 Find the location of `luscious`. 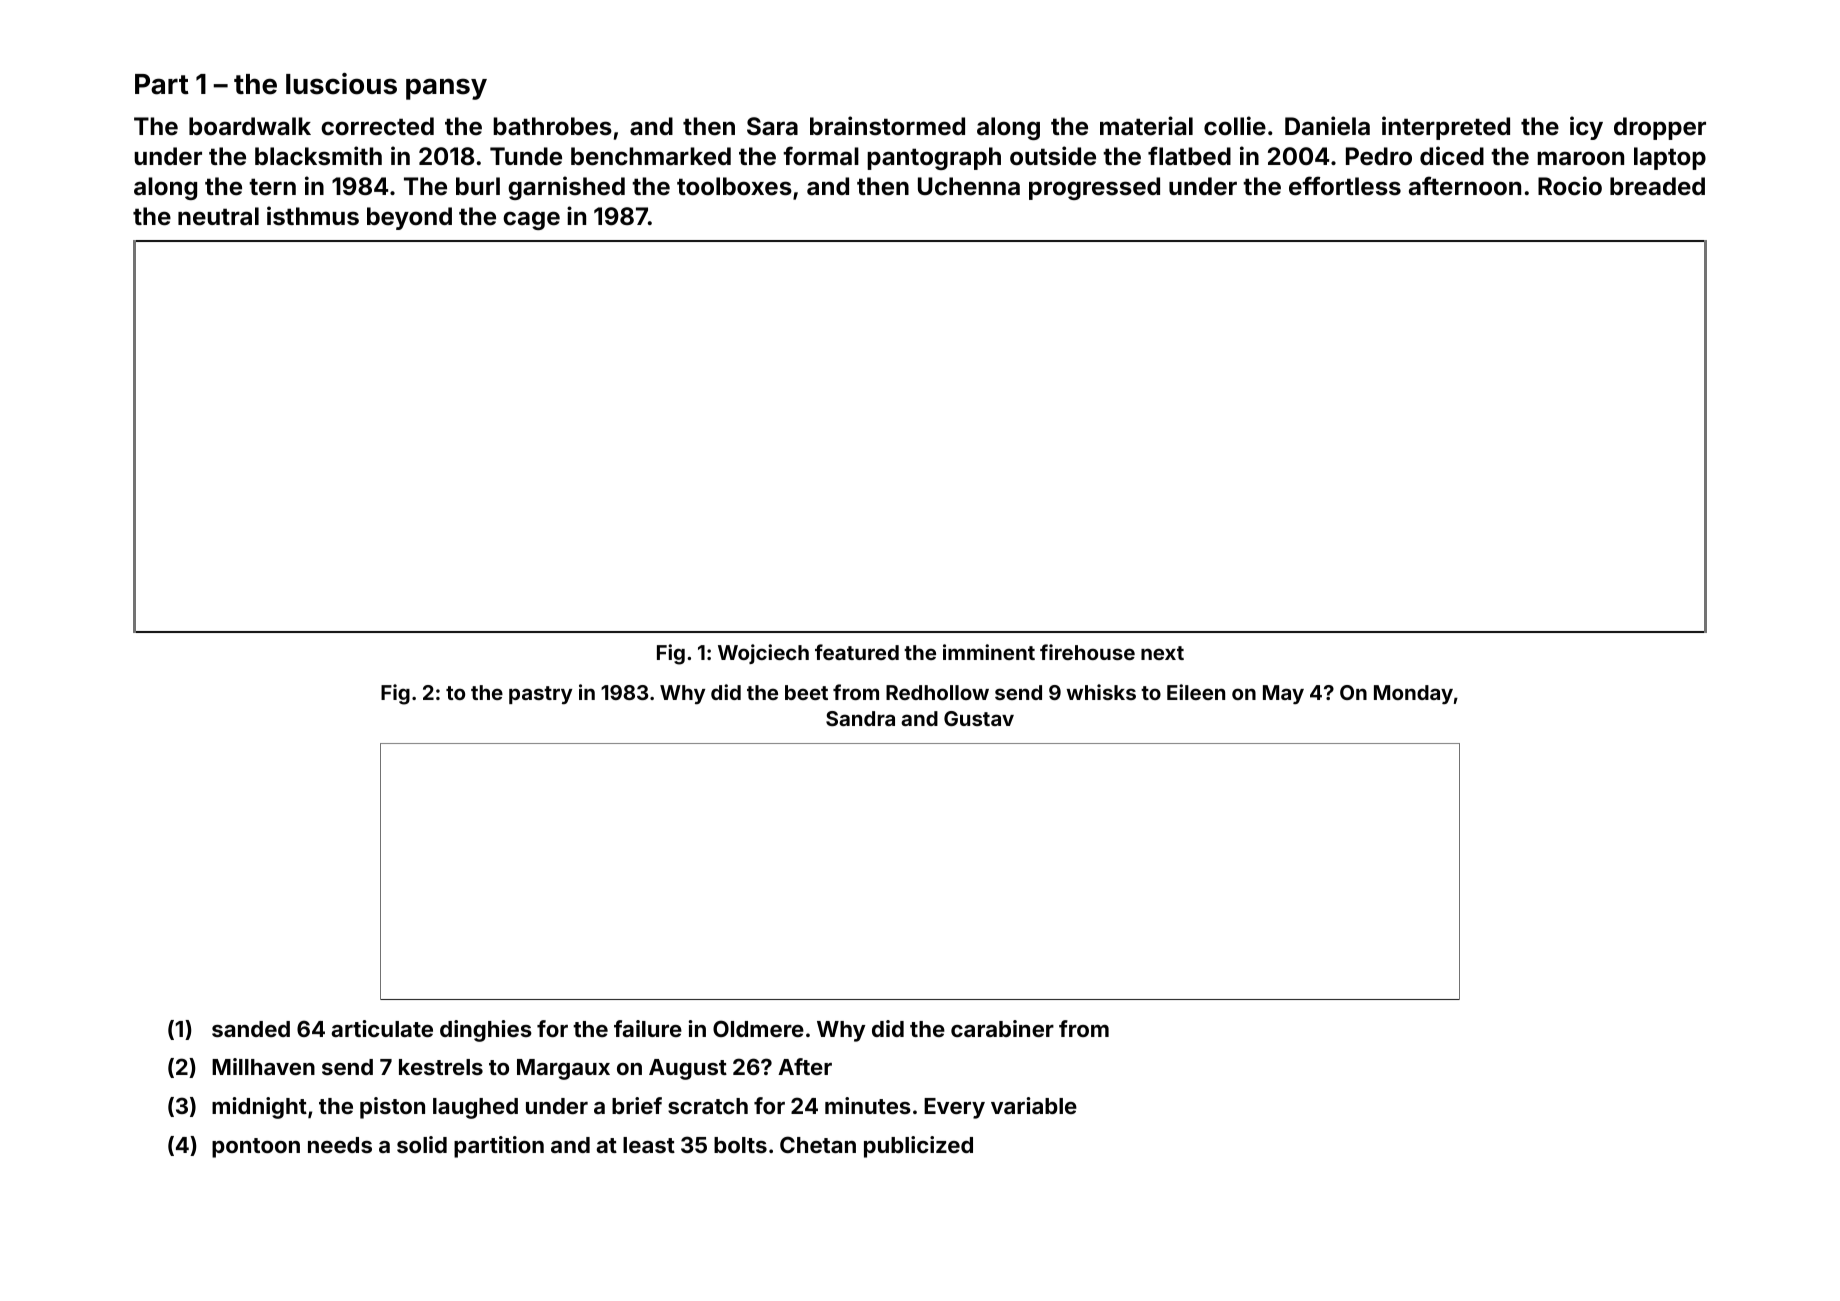

luscious is located at coordinates (341, 84).
